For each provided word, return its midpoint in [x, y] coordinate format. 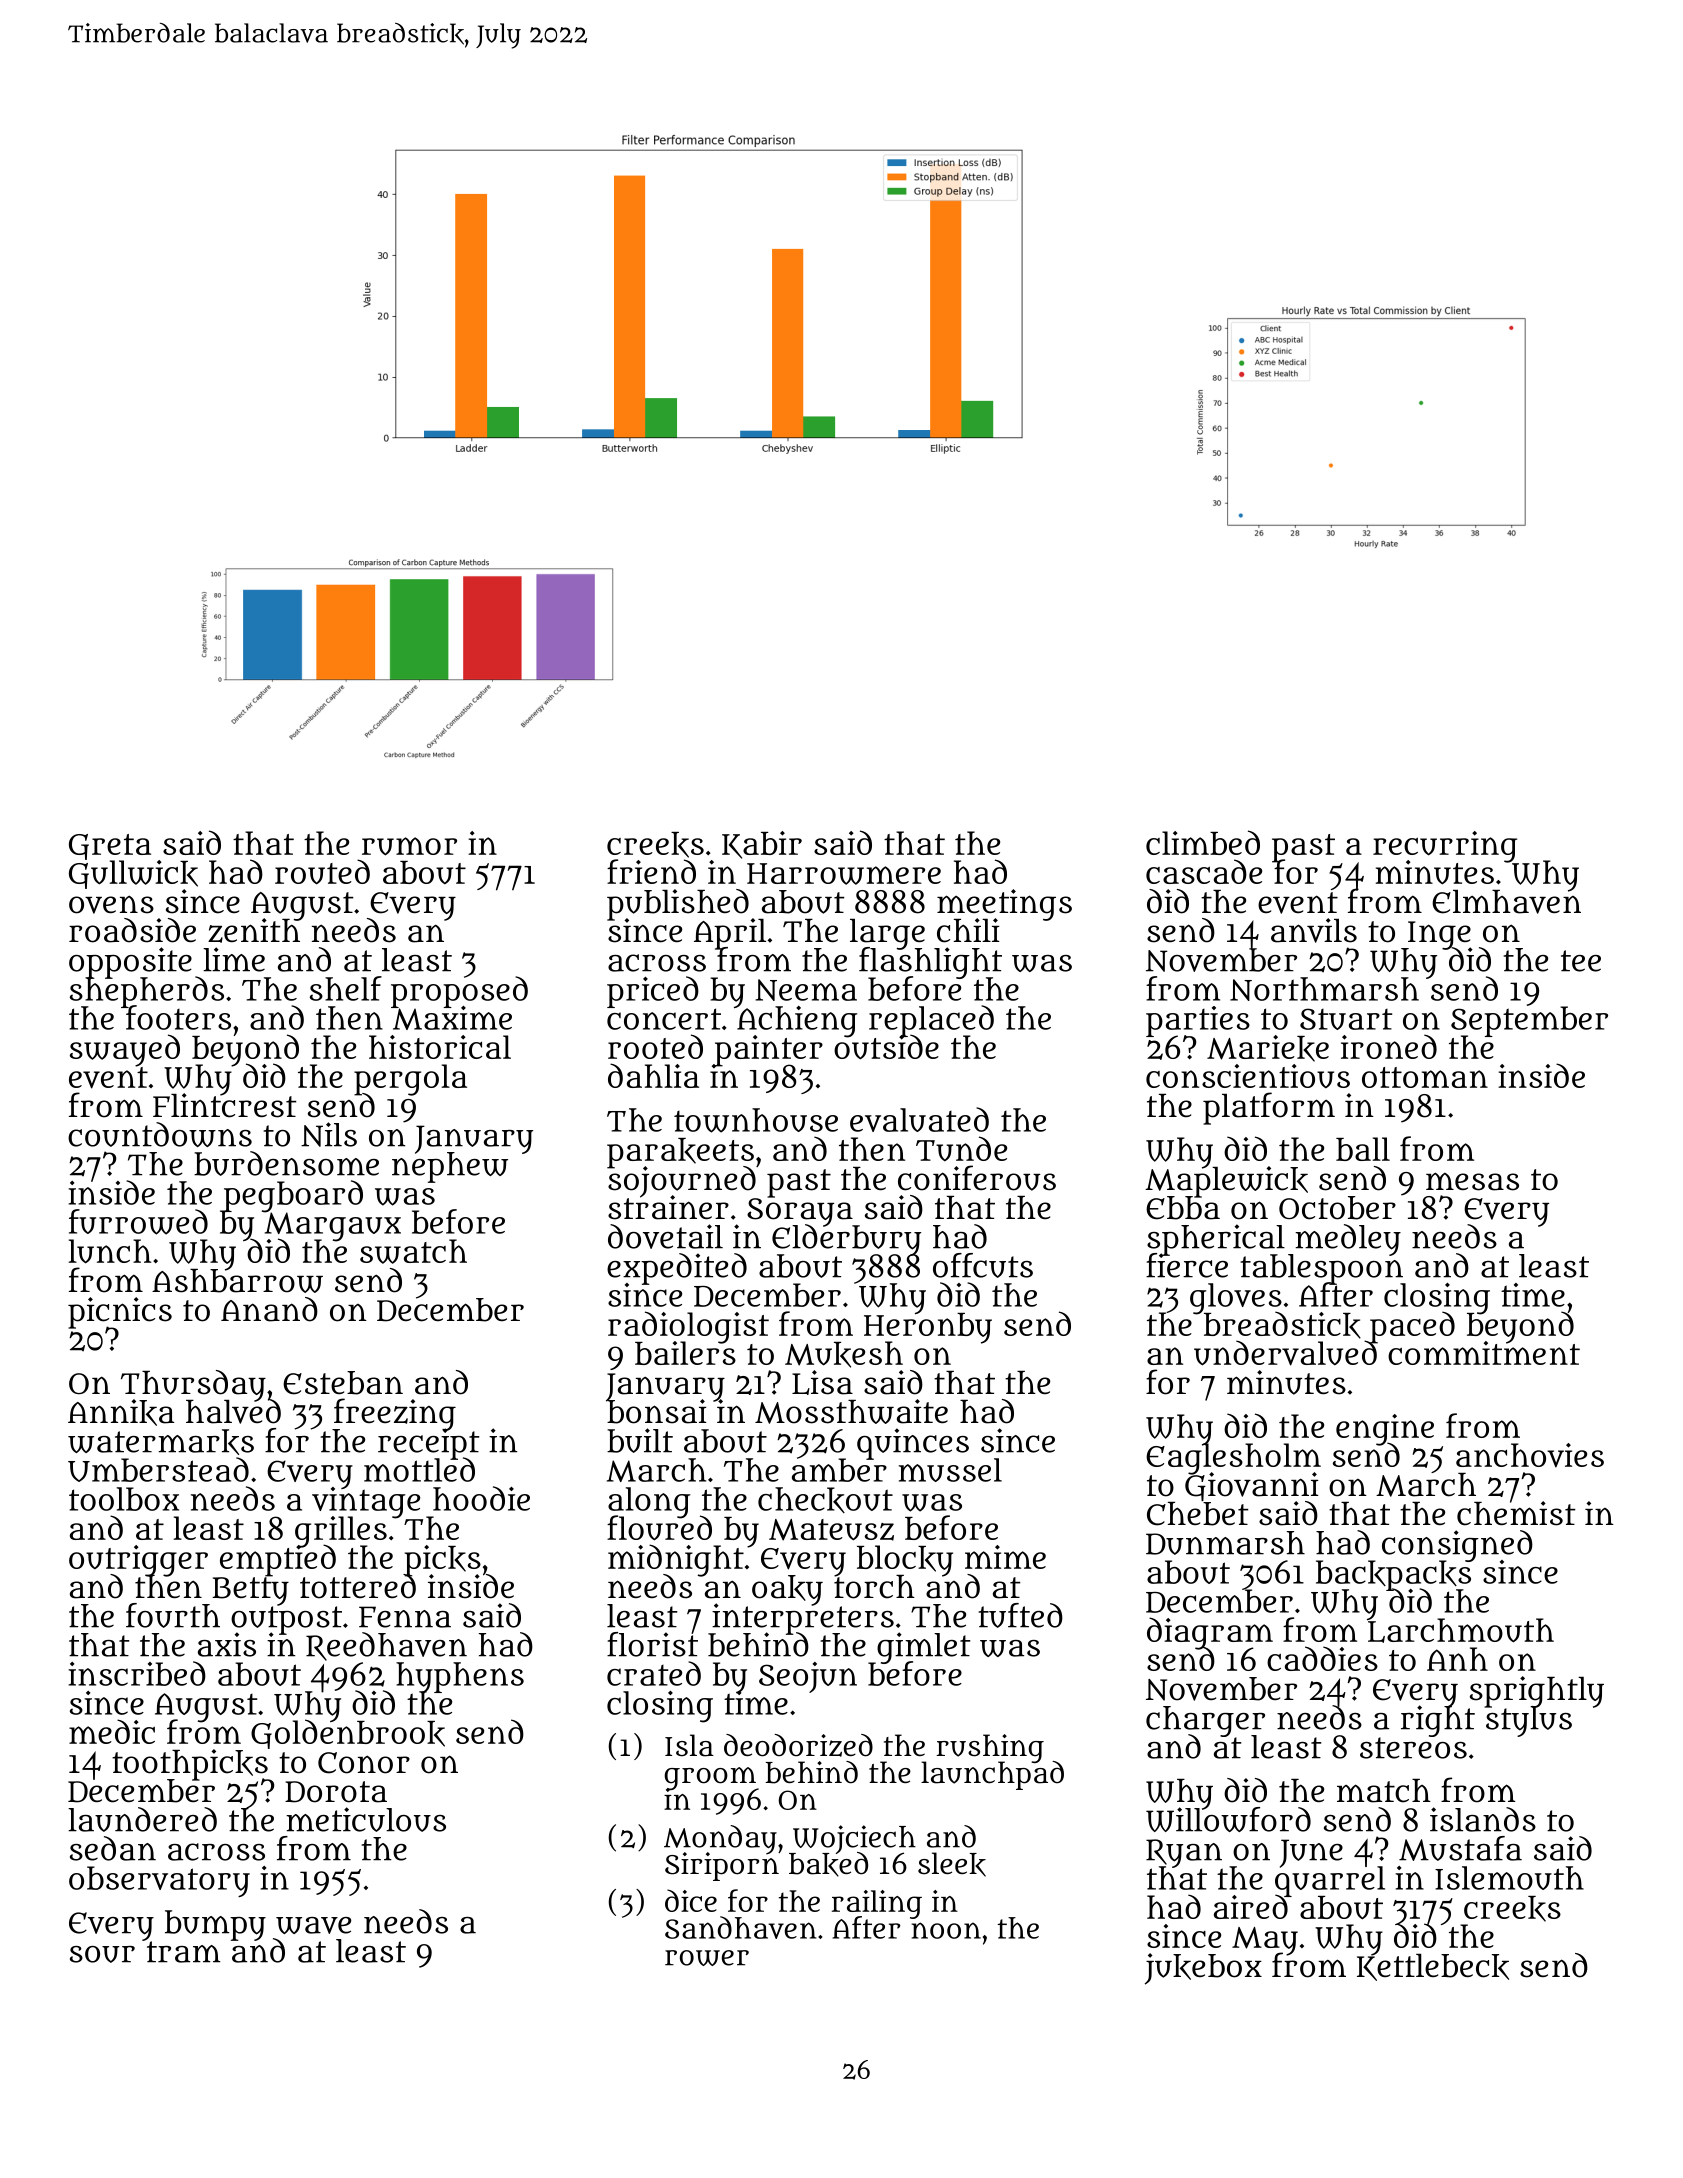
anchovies [1530, 1455]
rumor [409, 846]
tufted [1020, 1615]
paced [1411, 1326]
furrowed [138, 1222]
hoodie [481, 1498]
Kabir [762, 845]
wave [313, 1925]
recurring [1445, 846]
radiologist [688, 1326]
